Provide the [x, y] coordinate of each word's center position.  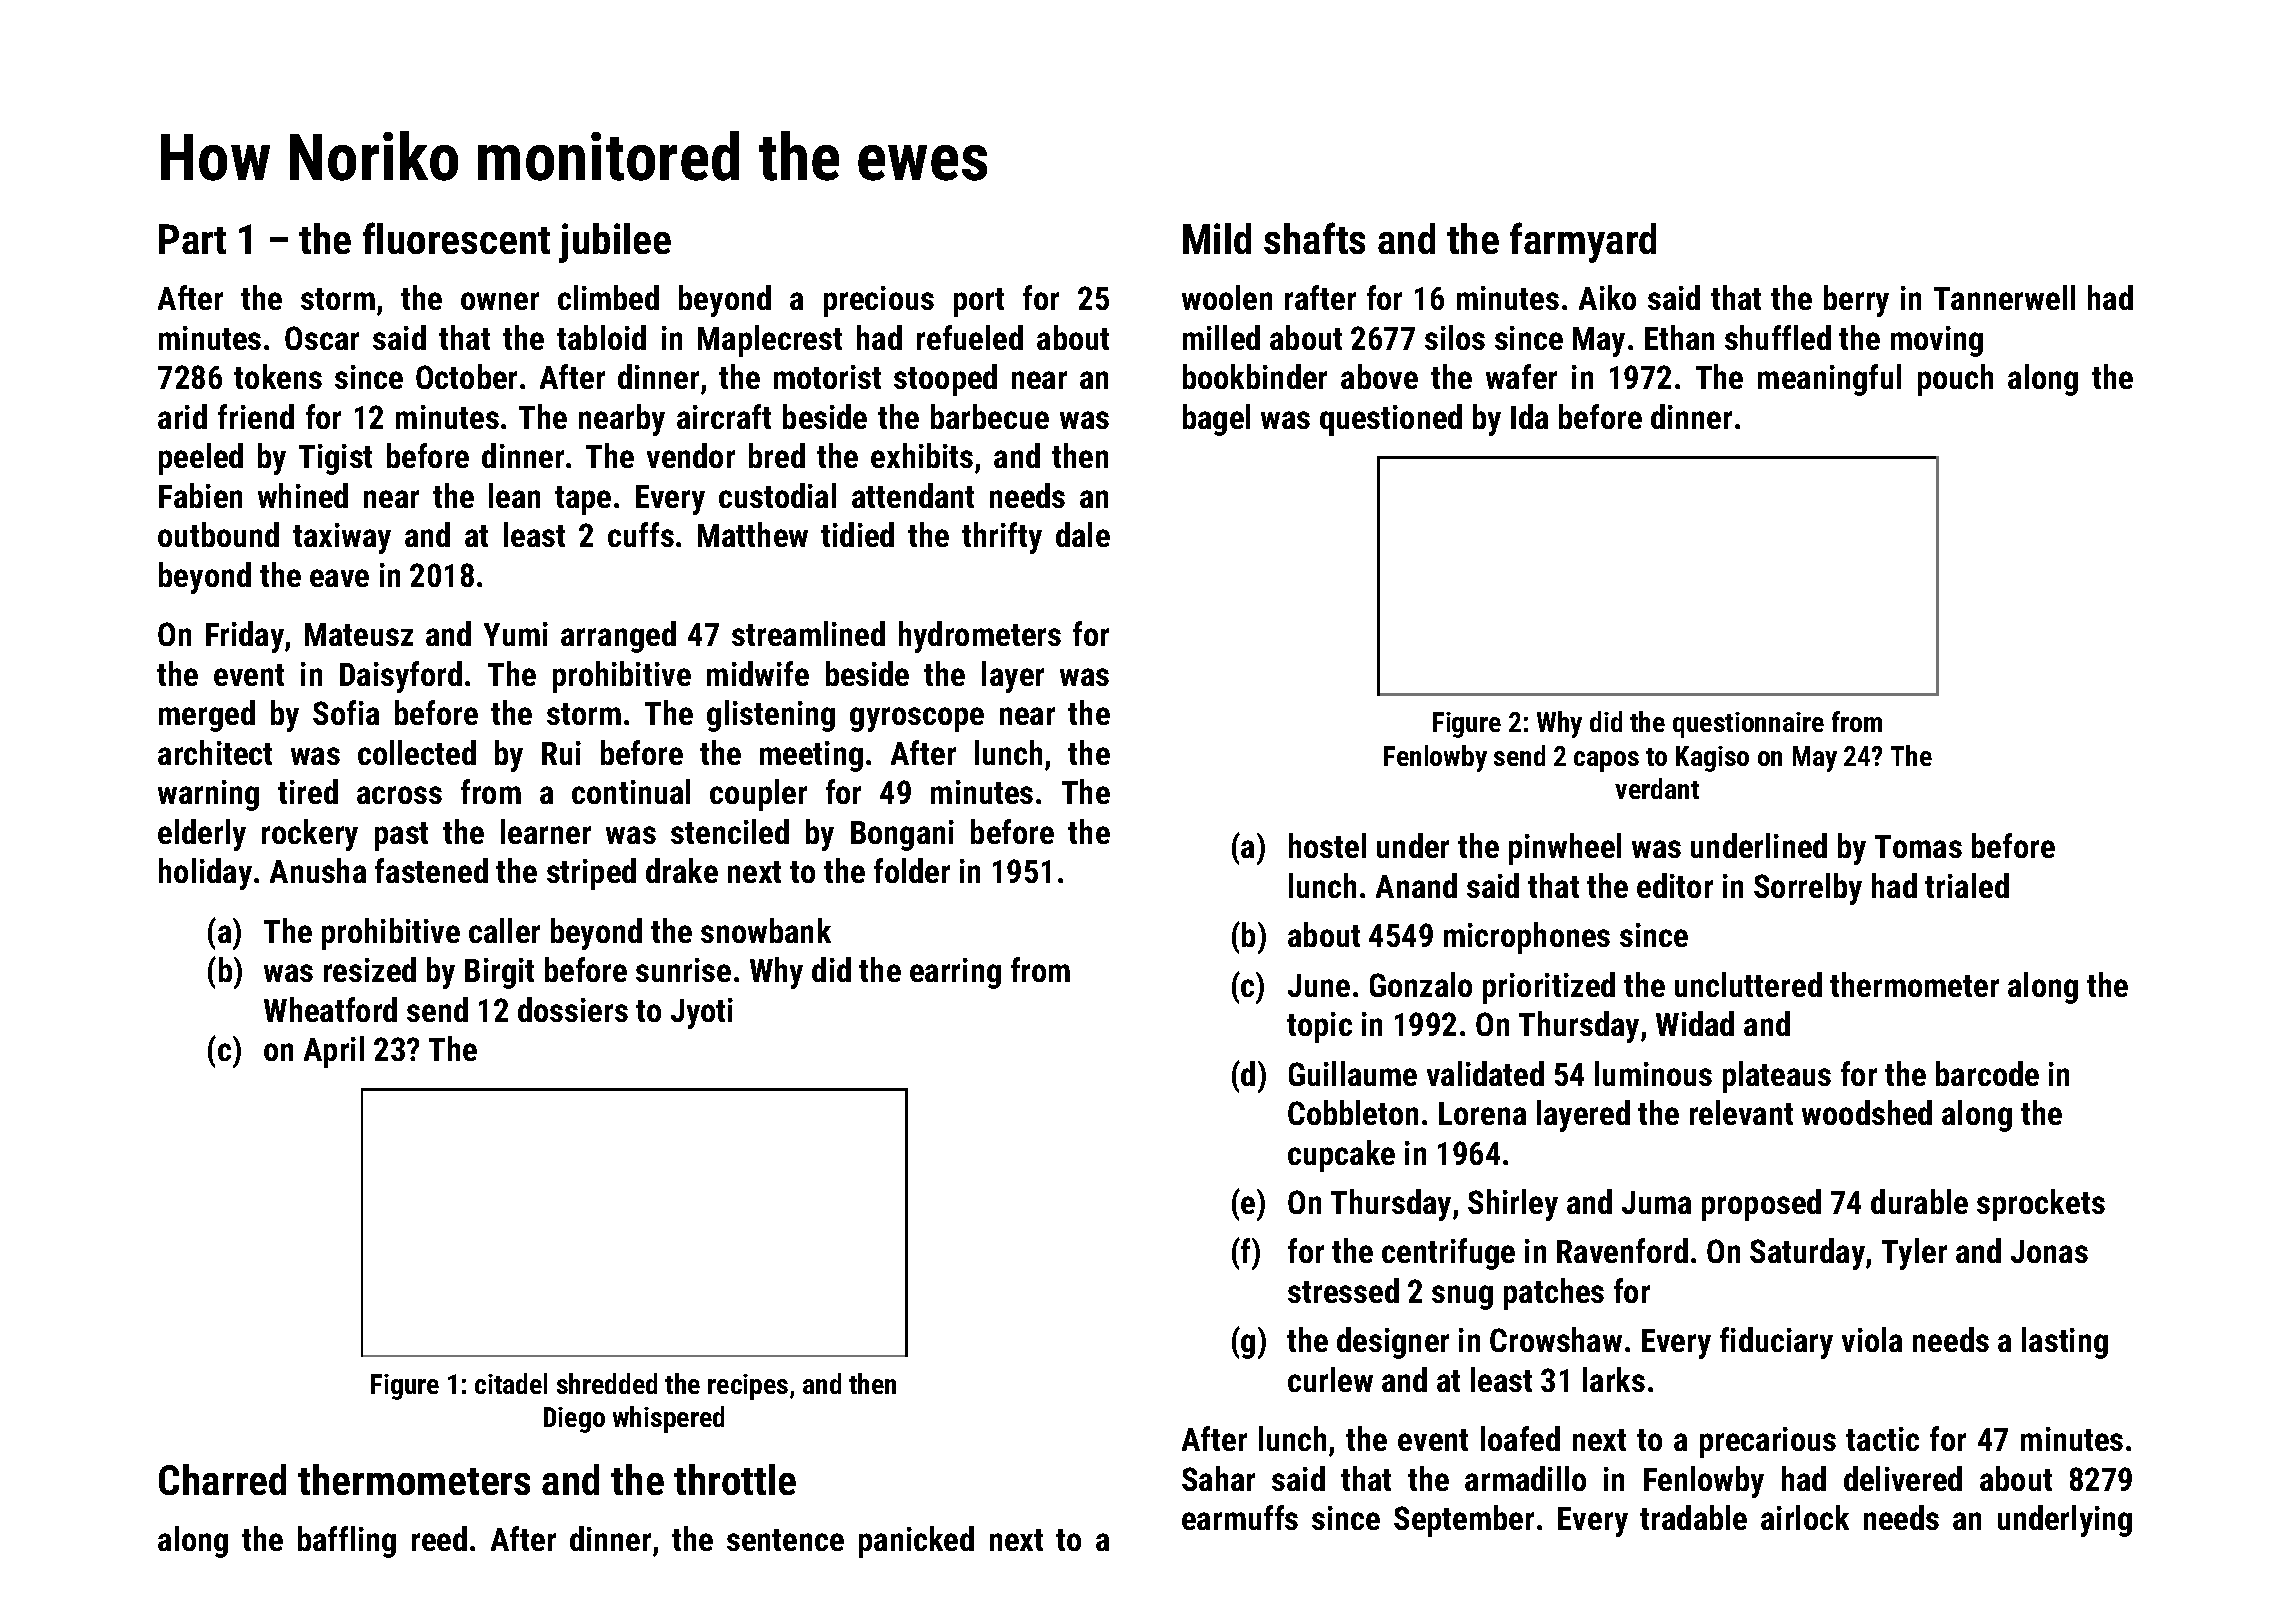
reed [439, 1538]
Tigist [335, 459]
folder [912, 870]
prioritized [1549, 988]
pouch [1955, 380]
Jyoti [702, 1013]
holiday [205, 874]
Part [192, 239]
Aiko [1607, 297]
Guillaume [1353, 1073]
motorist [827, 377]
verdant [1657, 788]
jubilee [615, 243]
